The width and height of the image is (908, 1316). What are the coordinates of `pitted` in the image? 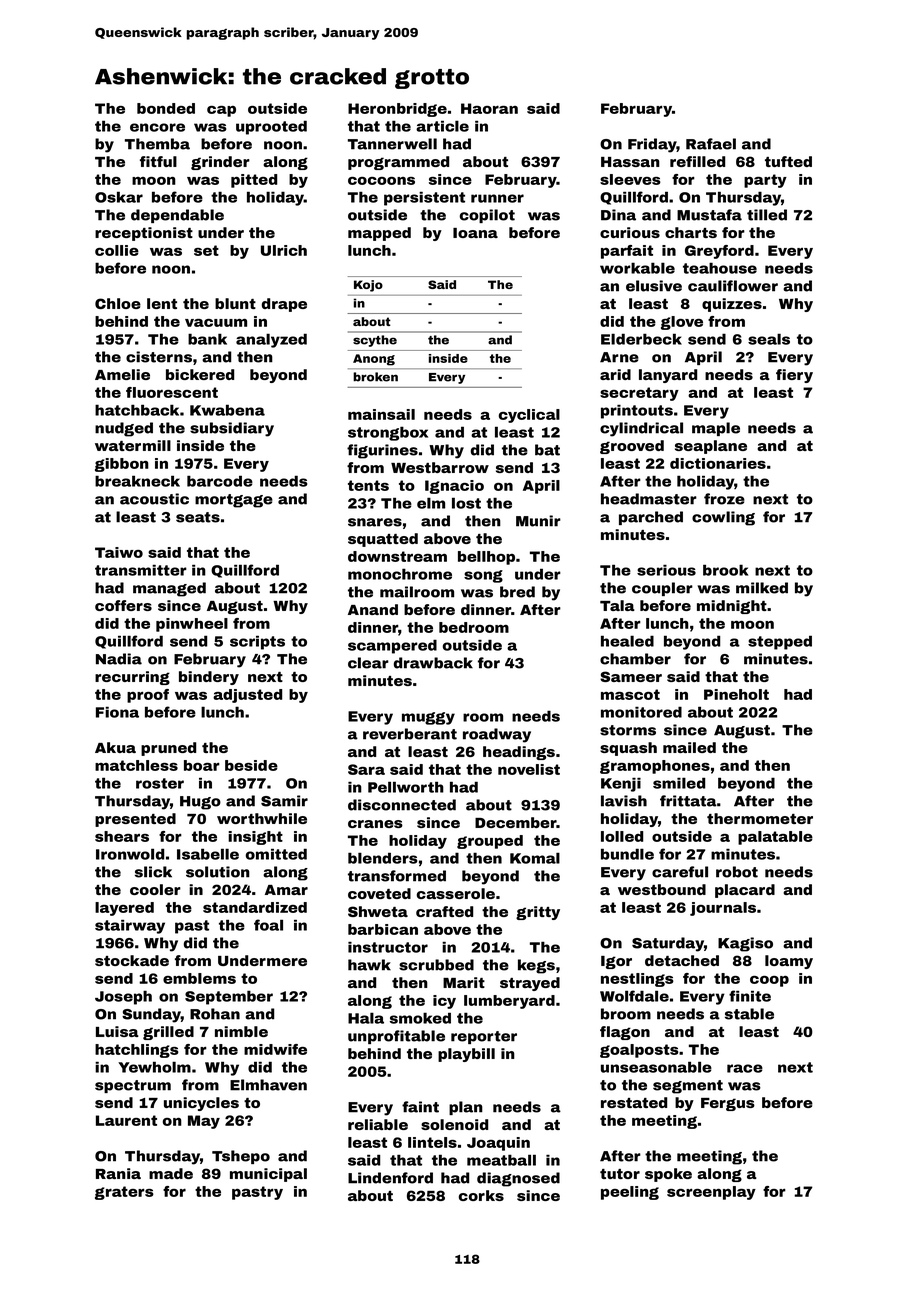 It's located at (254, 181).
